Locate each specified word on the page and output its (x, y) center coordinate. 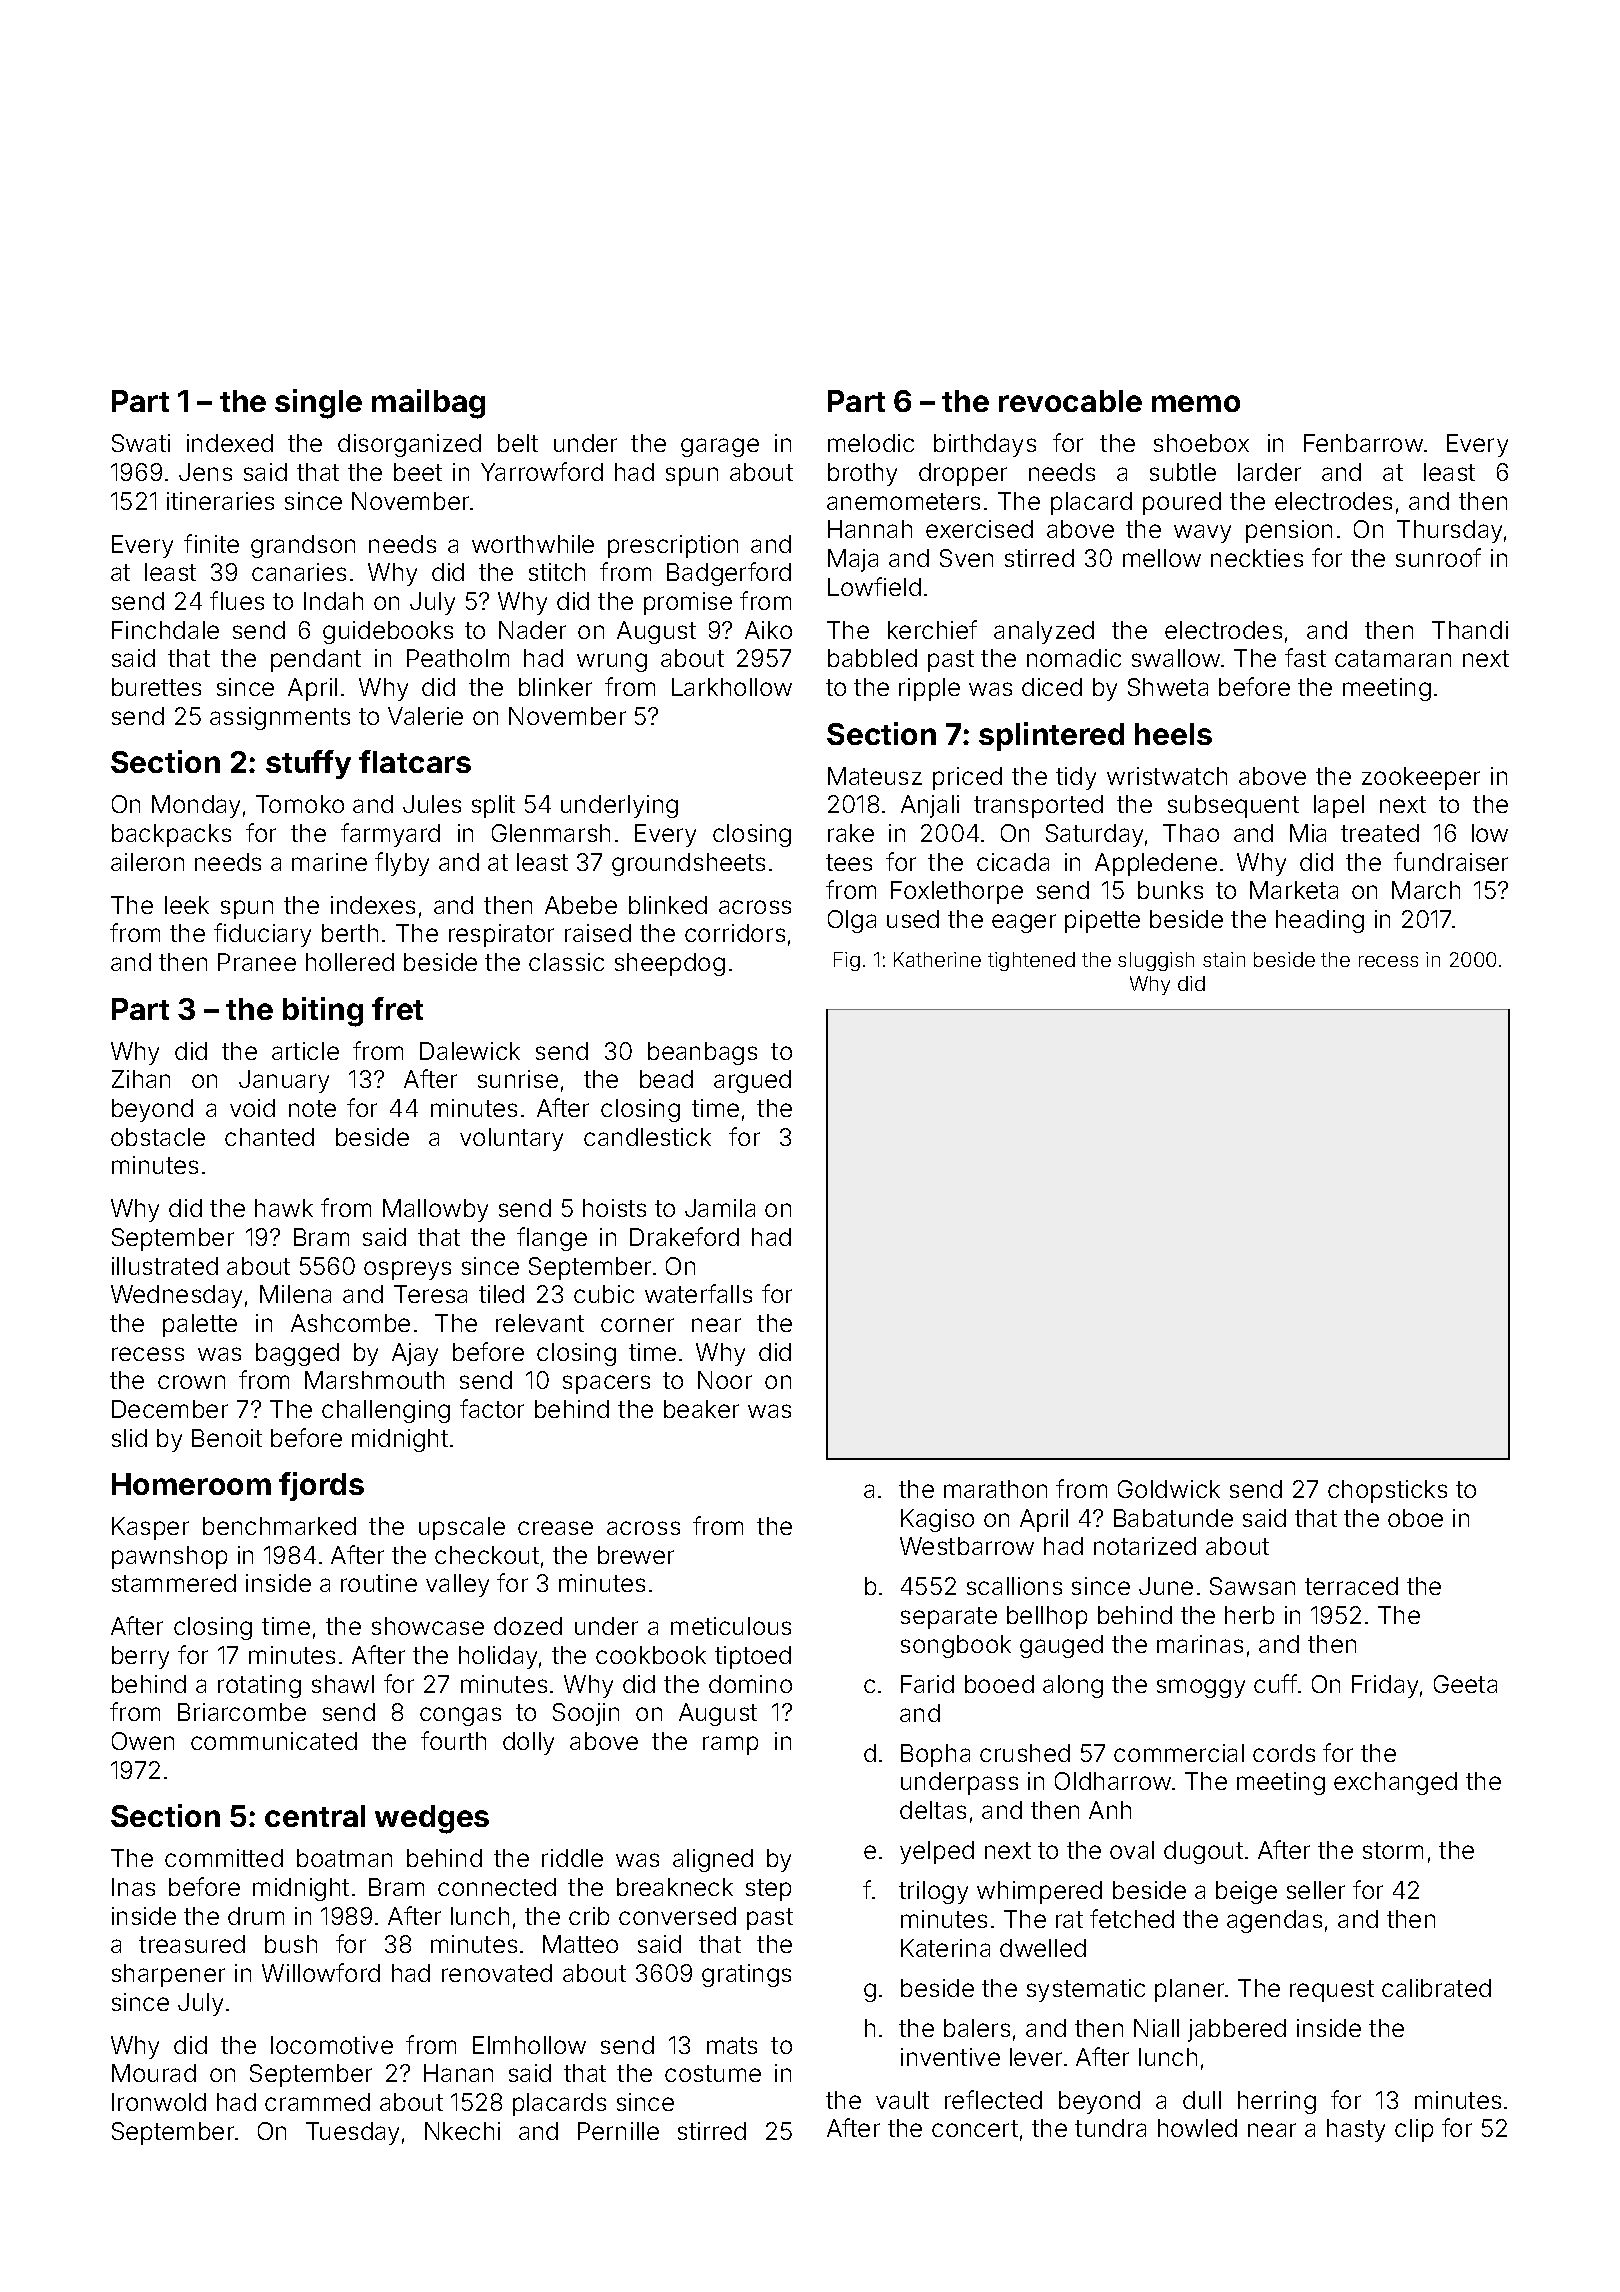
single (318, 404)
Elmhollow (529, 2045)
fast (1305, 657)
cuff (1275, 1683)
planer (1189, 1990)
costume (713, 2073)
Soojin (586, 1714)
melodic (871, 443)
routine (379, 1583)
